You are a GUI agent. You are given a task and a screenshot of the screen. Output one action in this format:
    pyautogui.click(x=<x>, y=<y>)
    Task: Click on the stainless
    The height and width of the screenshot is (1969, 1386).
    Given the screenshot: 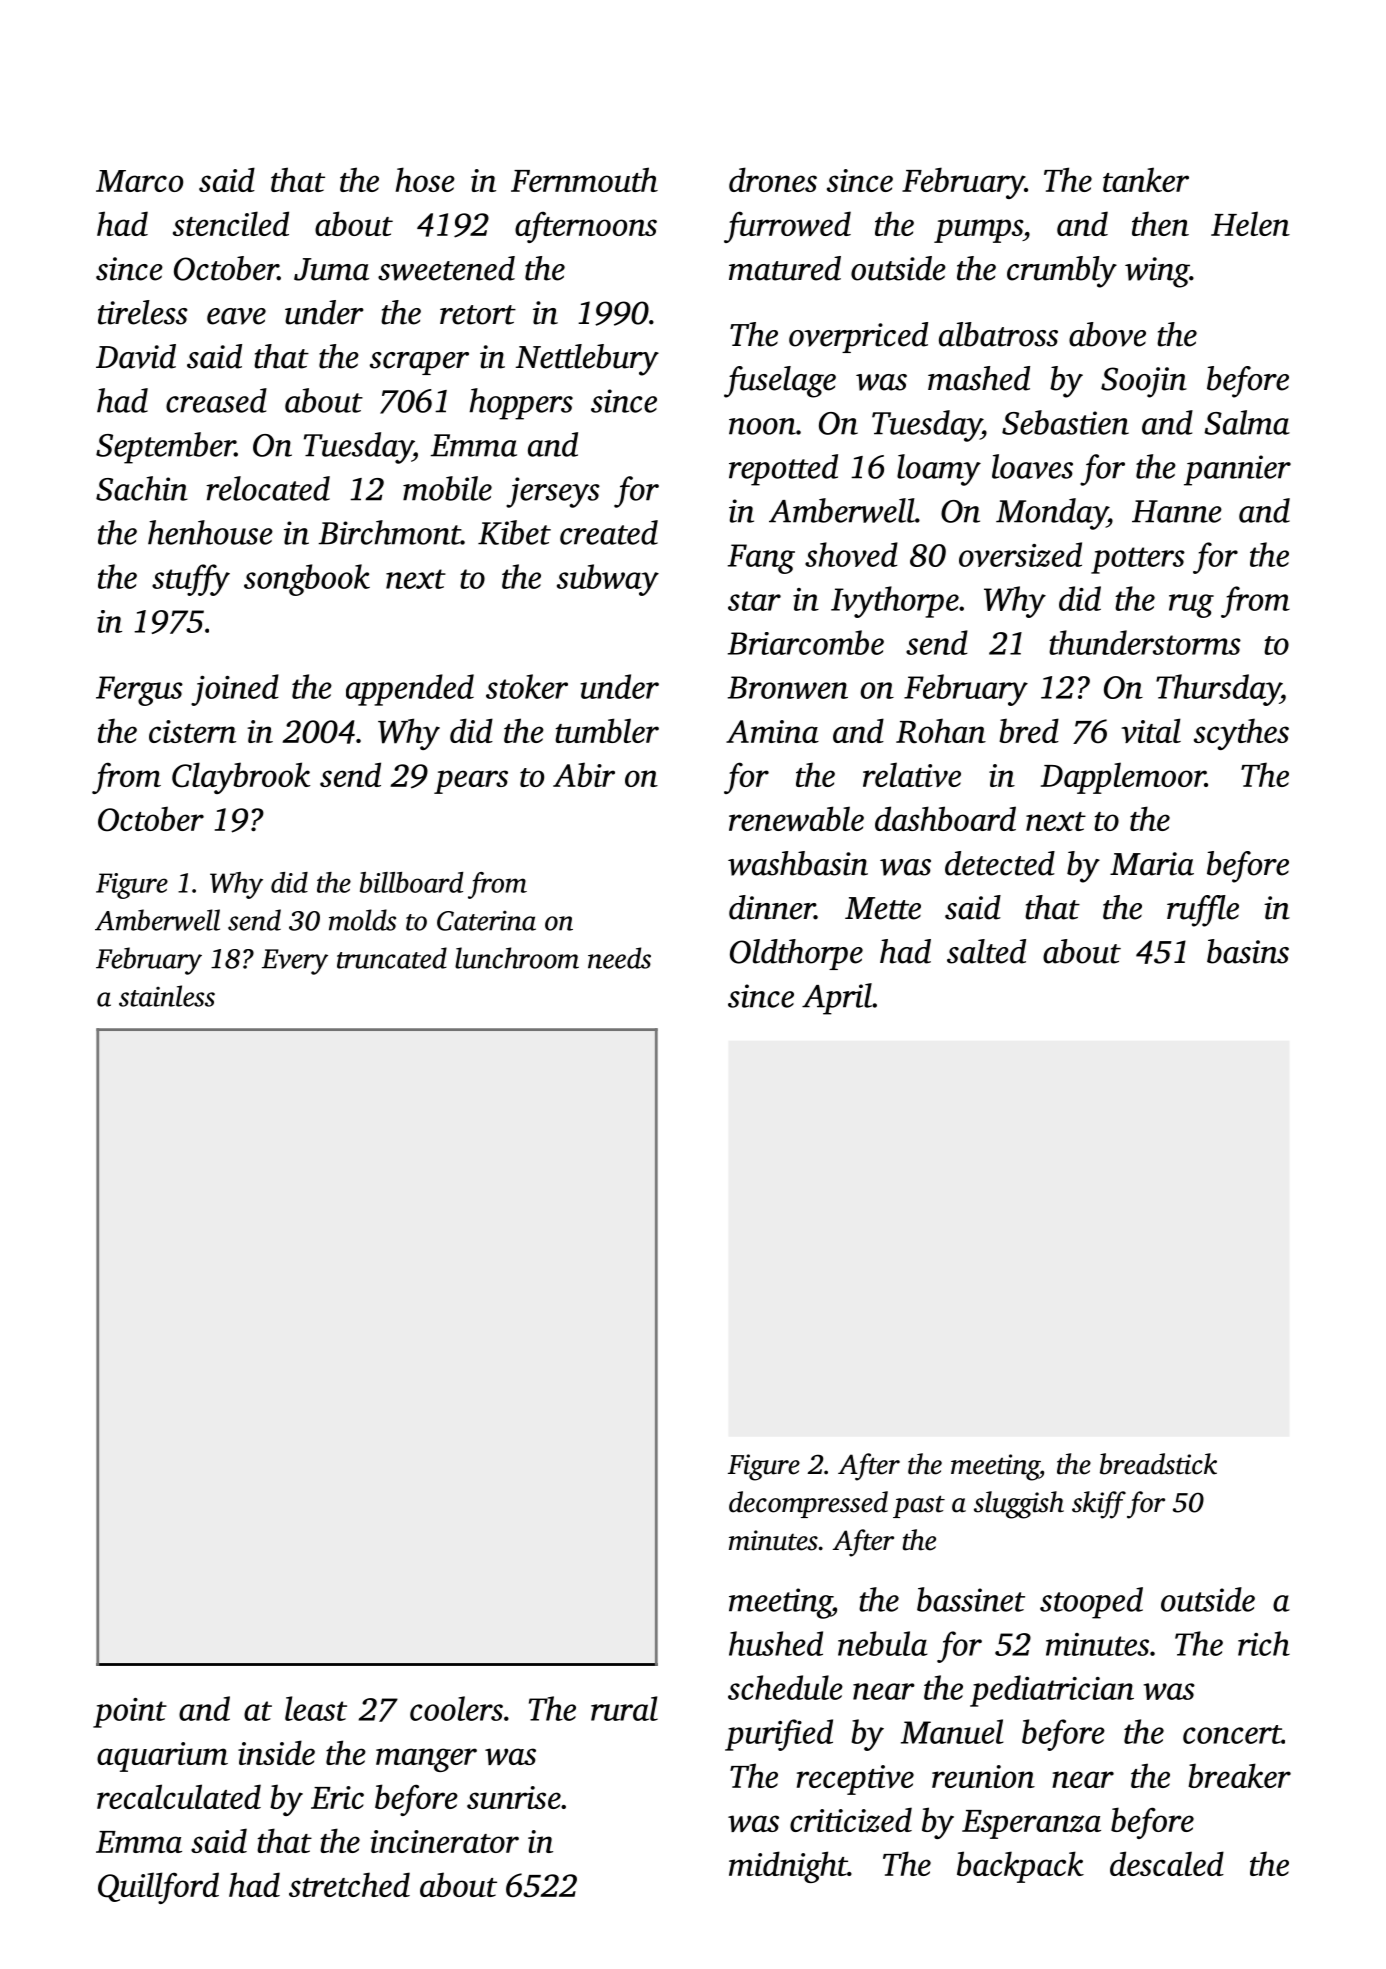 What is the action you would take?
    pyautogui.click(x=167, y=996)
